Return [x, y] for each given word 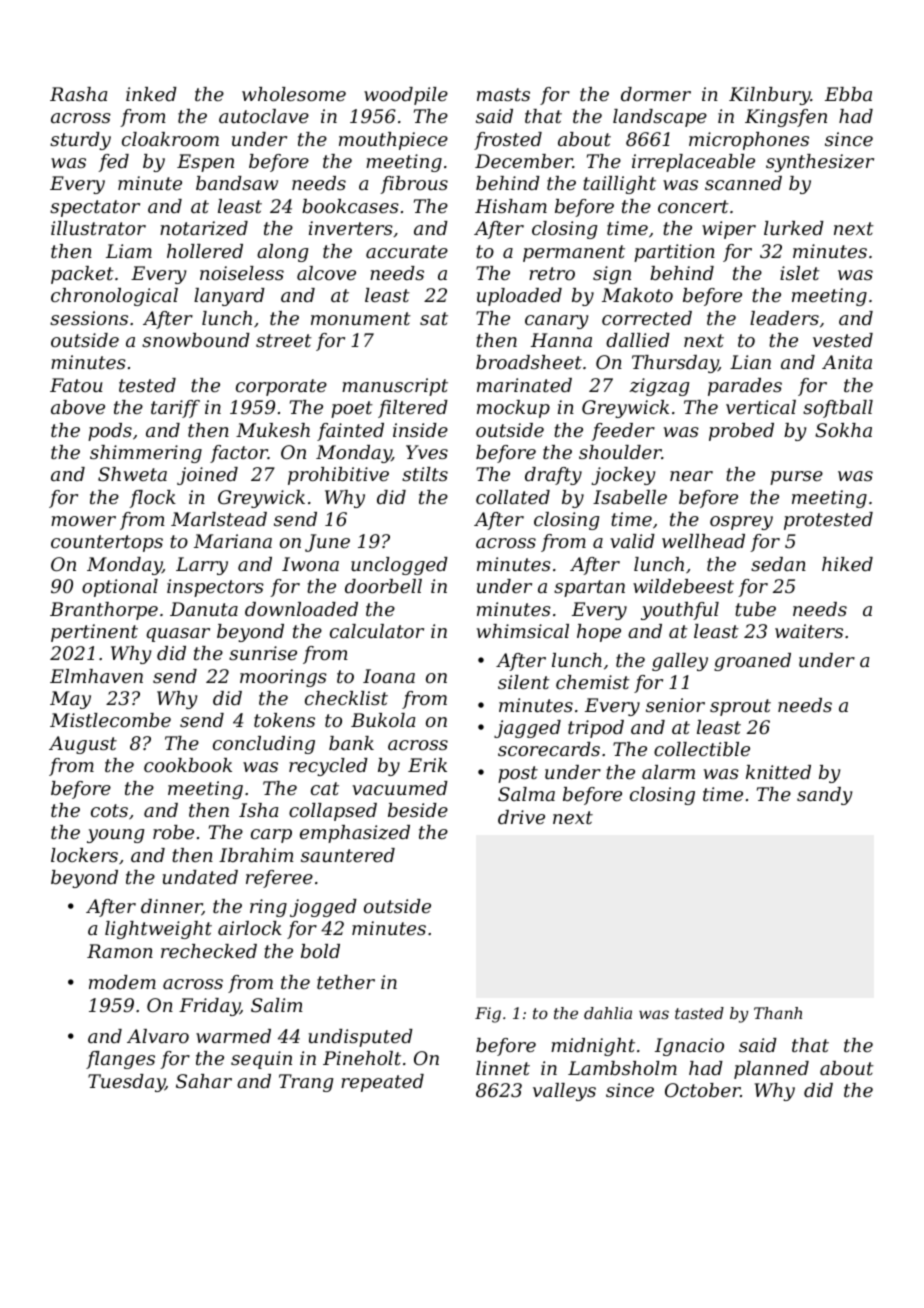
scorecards [549, 749]
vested [843, 340]
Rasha [78, 94]
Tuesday [126, 1083]
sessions [89, 318]
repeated [382, 1083]
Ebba [848, 94]
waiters [809, 631]
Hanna [561, 340]
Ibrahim [256, 855]
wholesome [294, 94]
